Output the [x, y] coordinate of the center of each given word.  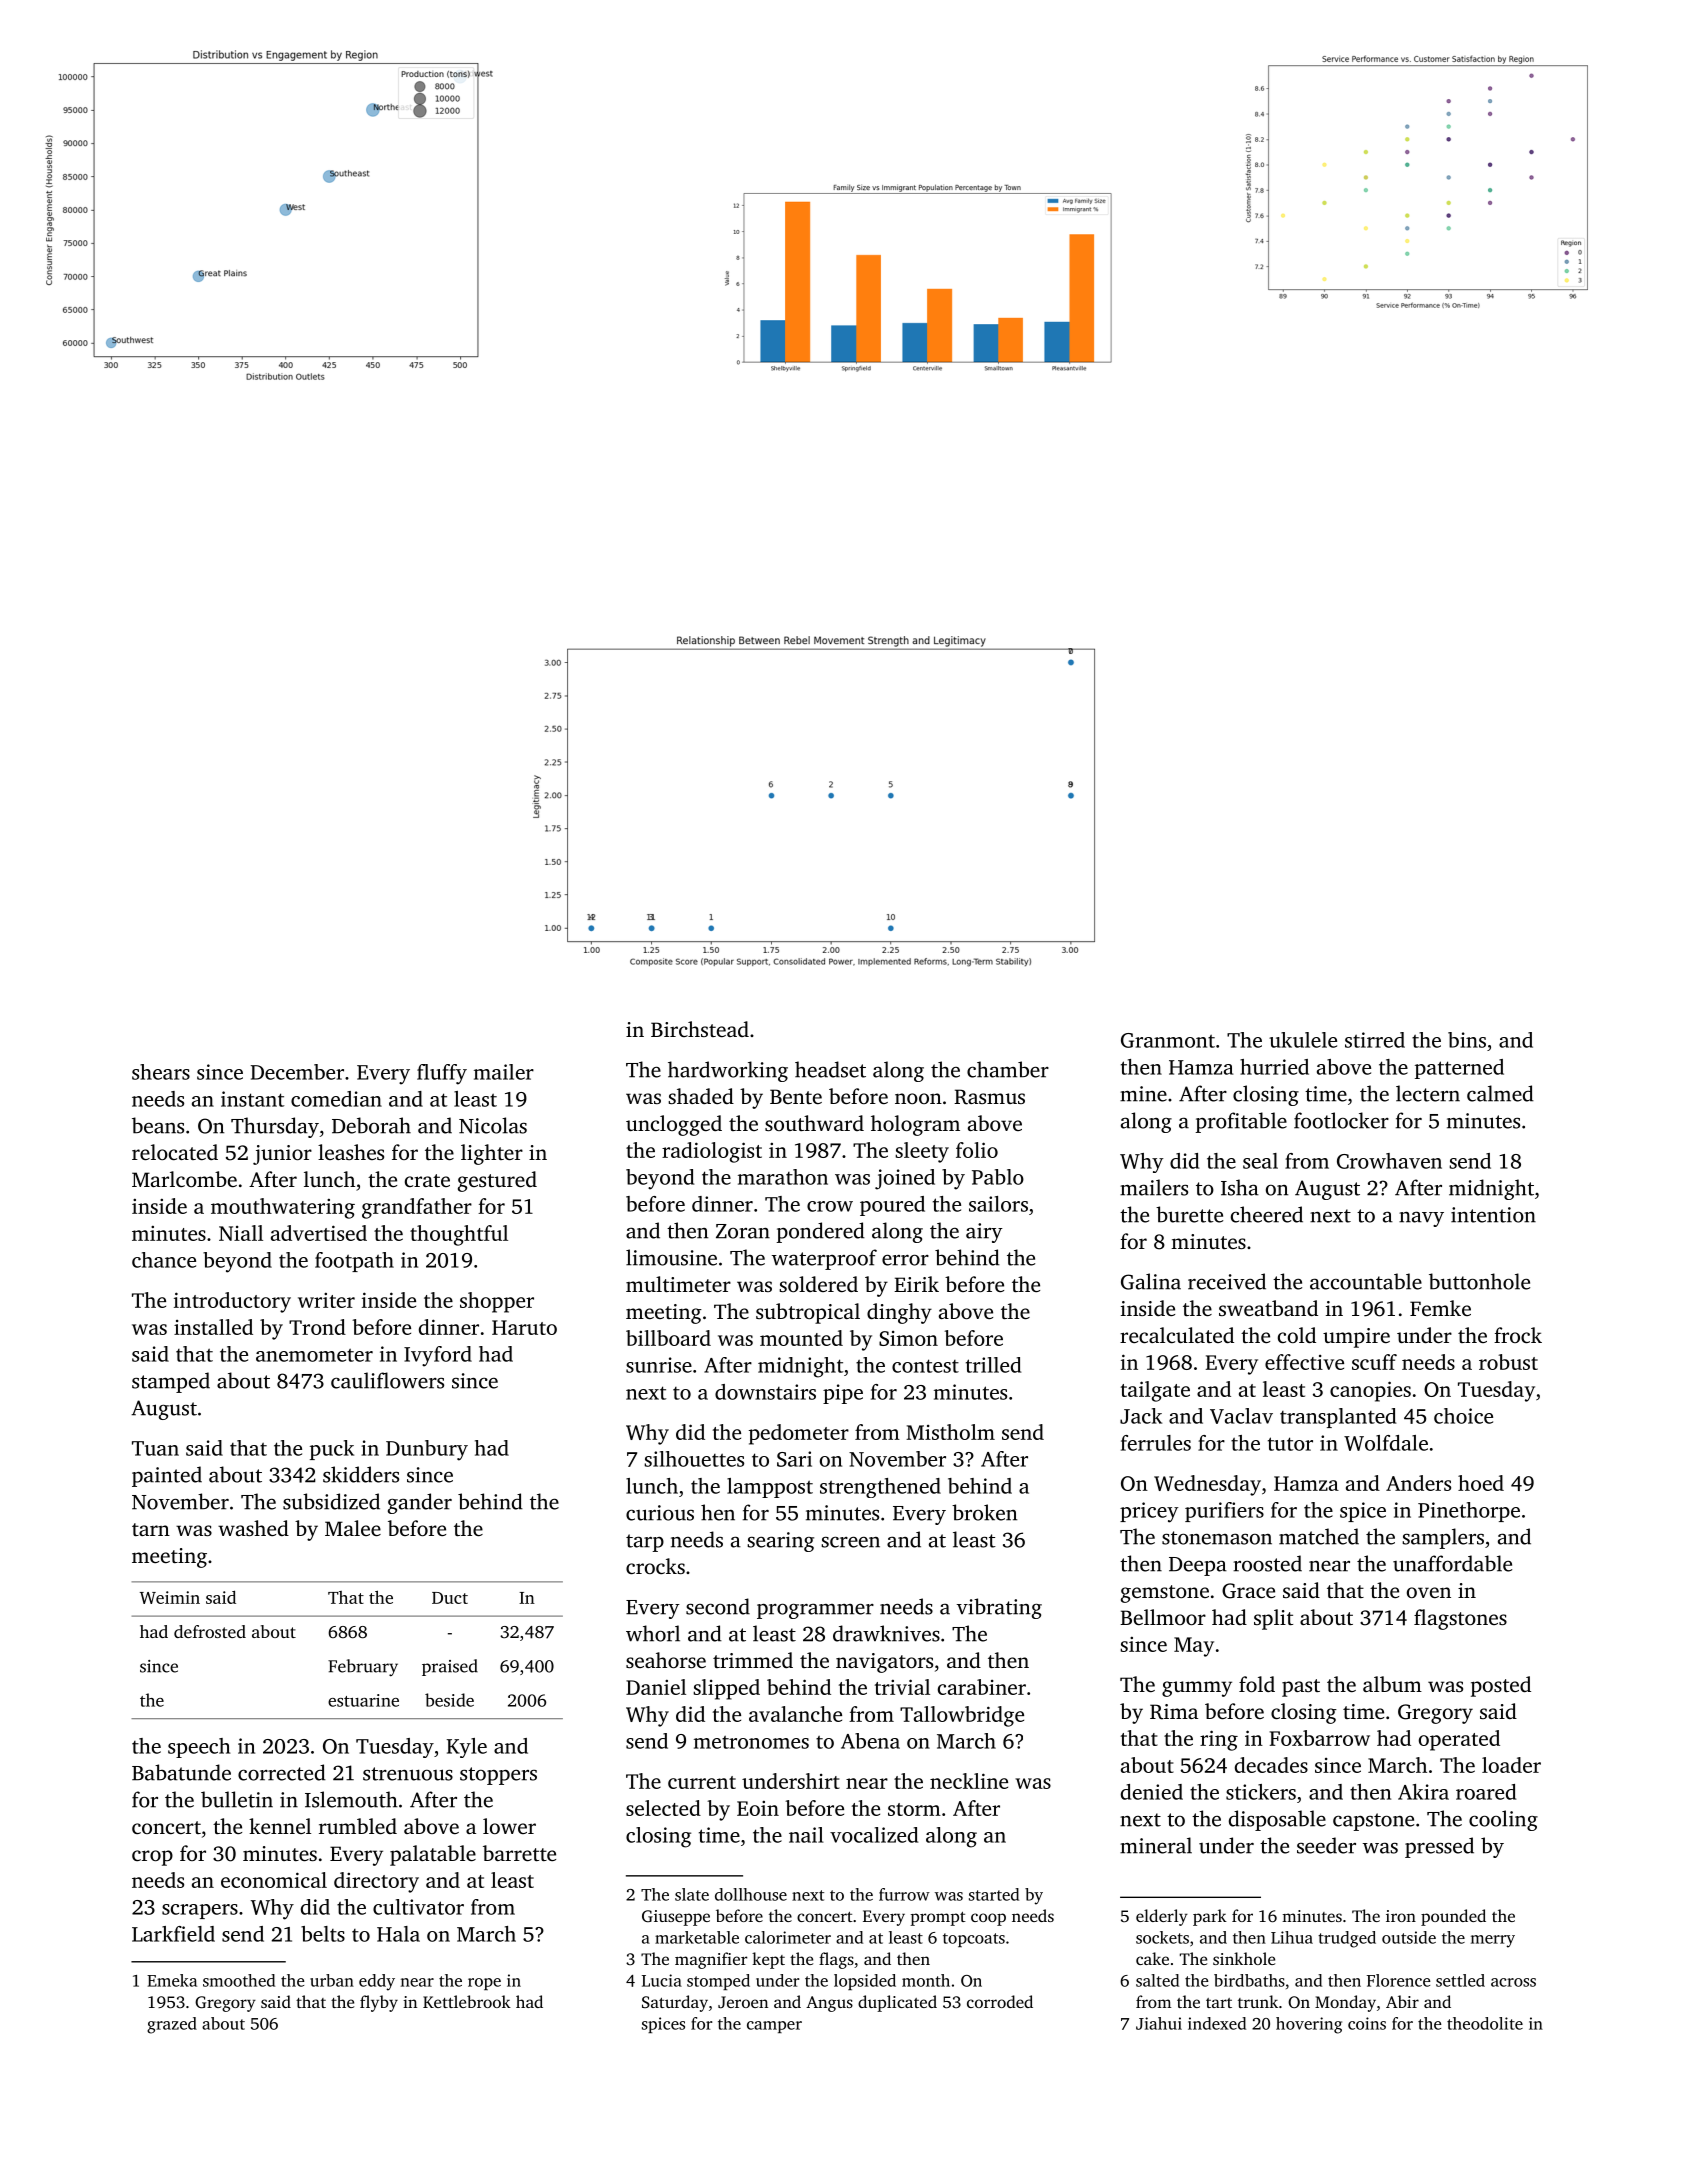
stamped [171, 1382]
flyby [379, 2003]
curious [660, 1513]
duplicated [897, 2003]
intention [1493, 1215]
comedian [336, 1099]
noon [918, 1098]
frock [1518, 1335]
